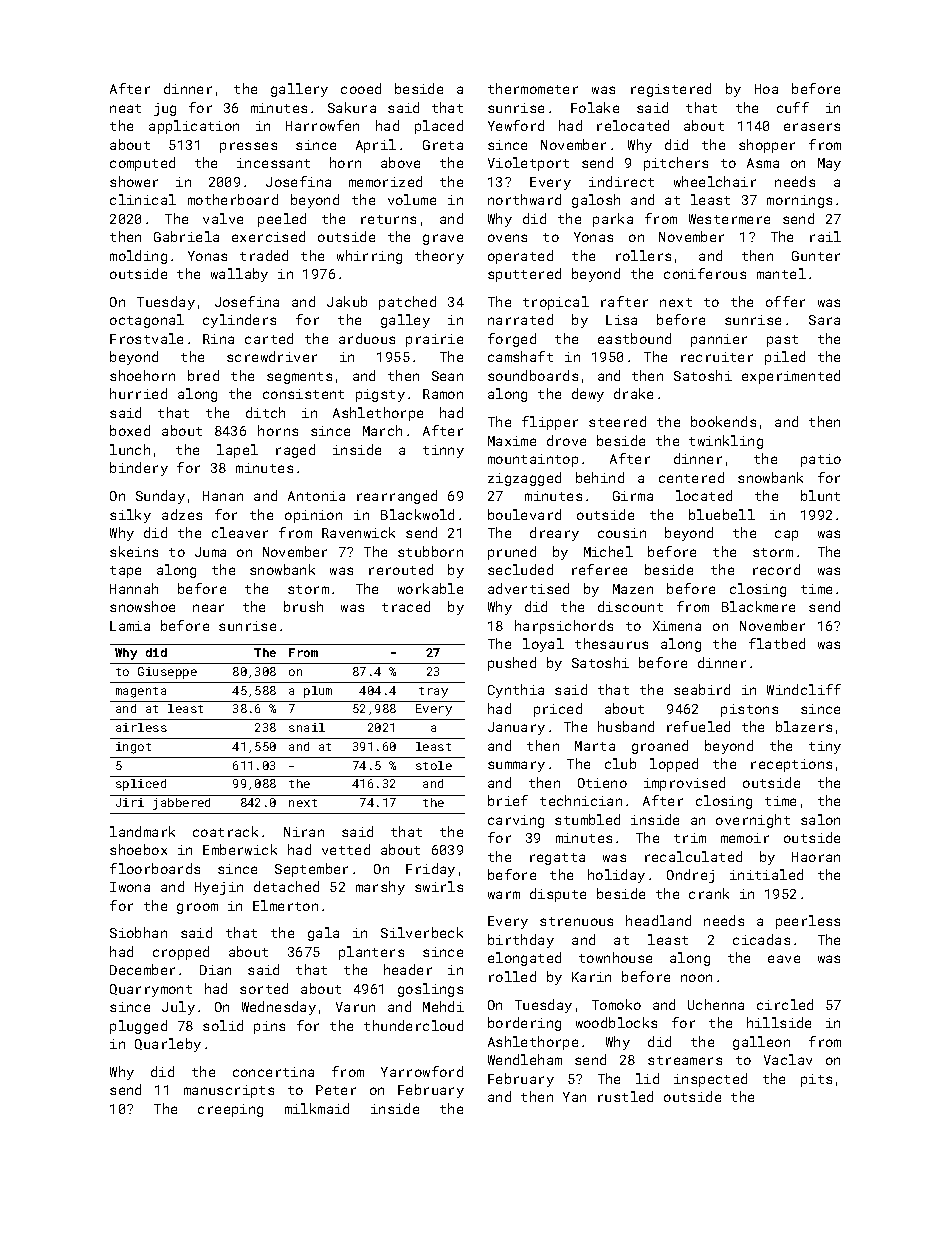  I want to click on hurried, so click(138, 393).
